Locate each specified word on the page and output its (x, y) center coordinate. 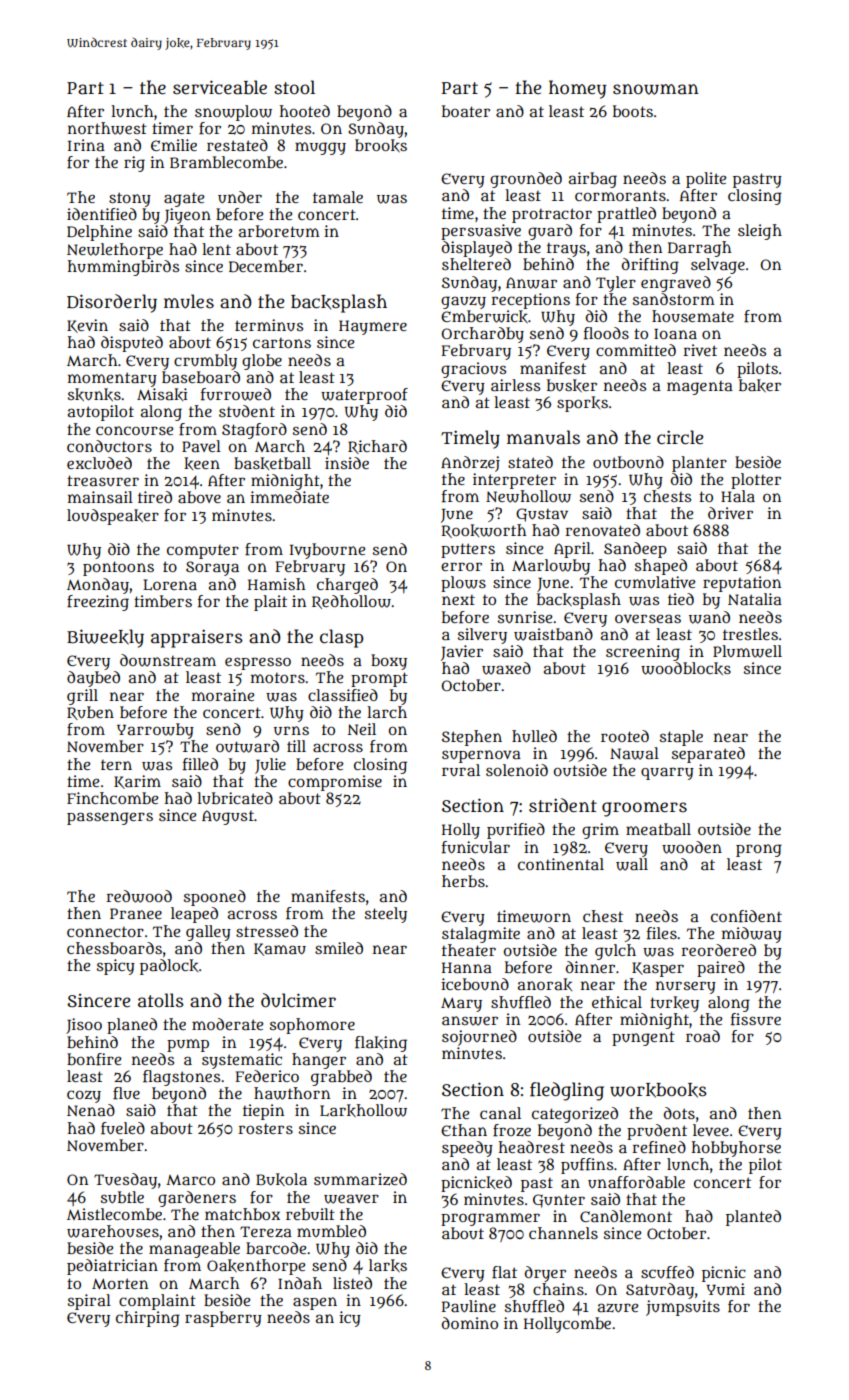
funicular (476, 847)
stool (294, 87)
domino (470, 1323)
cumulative (655, 582)
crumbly (205, 362)
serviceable (220, 87)
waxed (506, 668)
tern (116, 765)
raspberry (223, 1319)
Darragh (699, 249)
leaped (194, 915)
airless (515, 385)
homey (577, 89)
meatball (658, 829)
